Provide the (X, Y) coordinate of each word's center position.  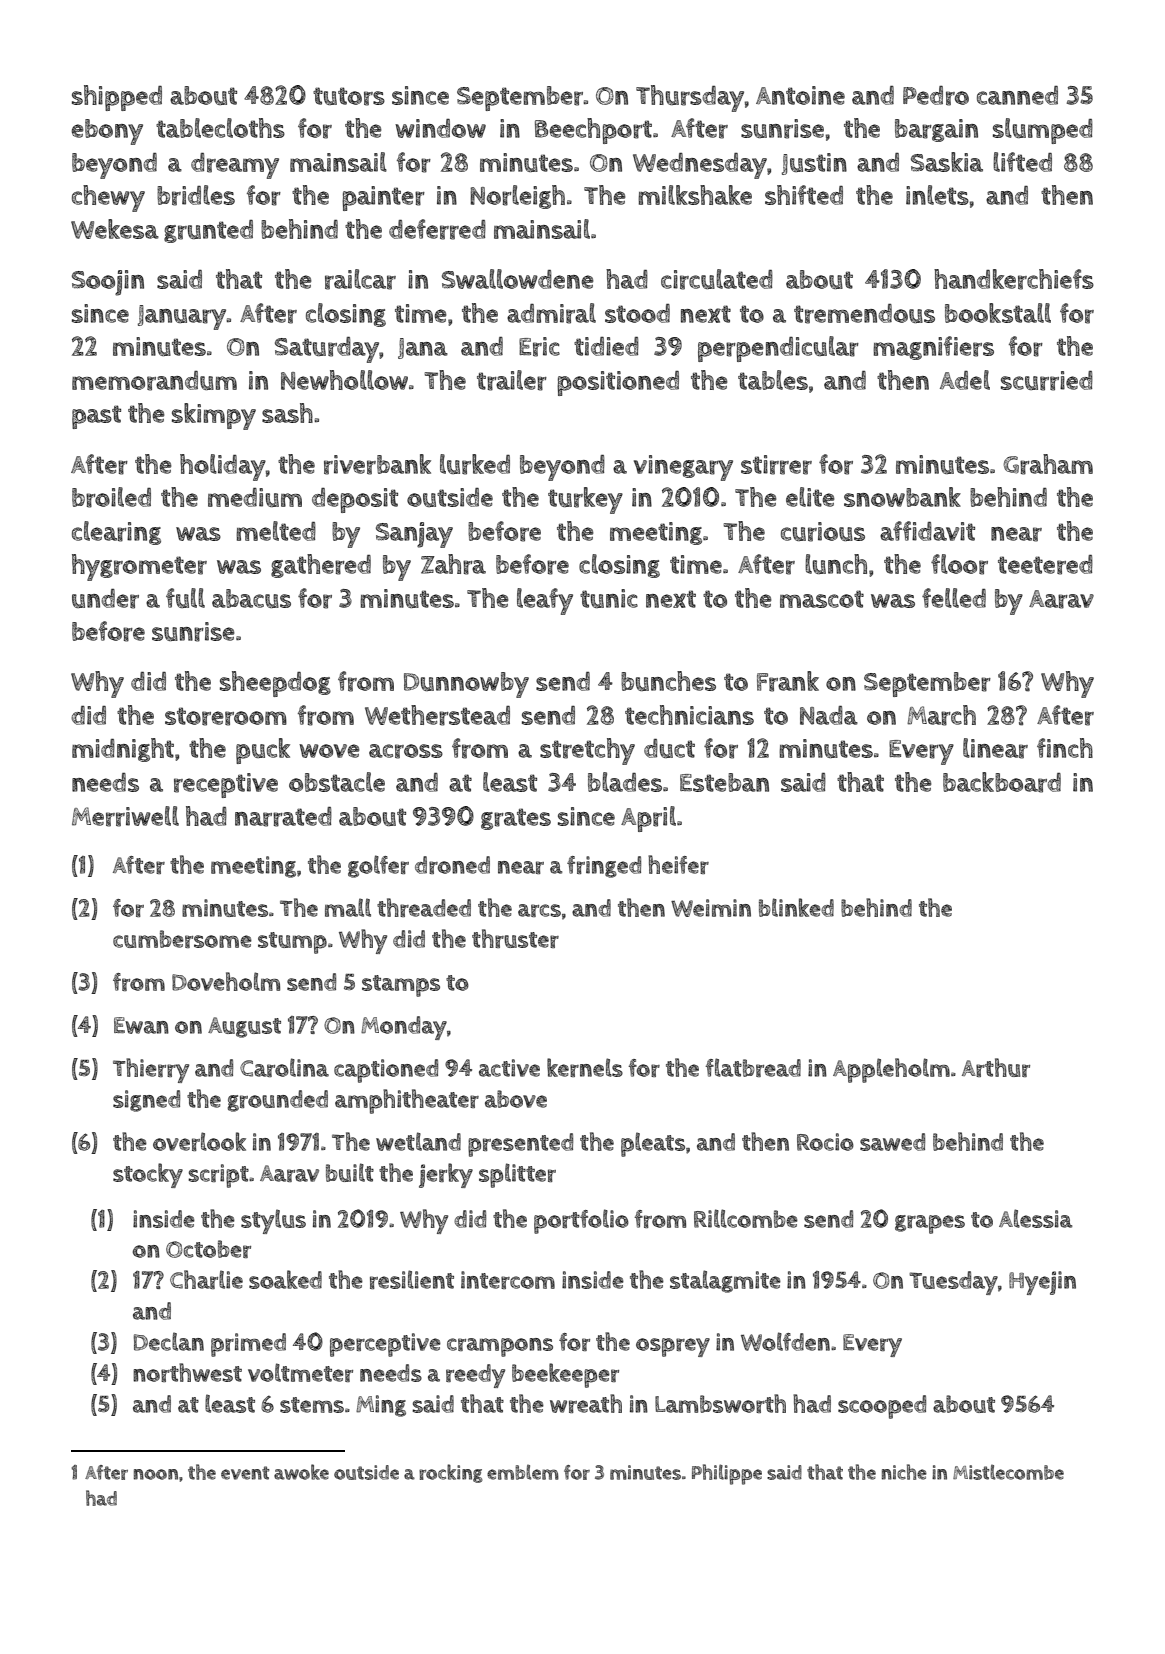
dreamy (235, 166)
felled (954, 598)
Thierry (151, 1070)
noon (156, 1474)
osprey (673, 1347)
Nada (829, 715)
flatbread (753, 1067)
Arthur (996, 1067)
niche (904, 1472)
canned (1017, 95)
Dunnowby (466, 685)
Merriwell (125, 816)
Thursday (690, 98)
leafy (545, 601)
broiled (111, 497)
